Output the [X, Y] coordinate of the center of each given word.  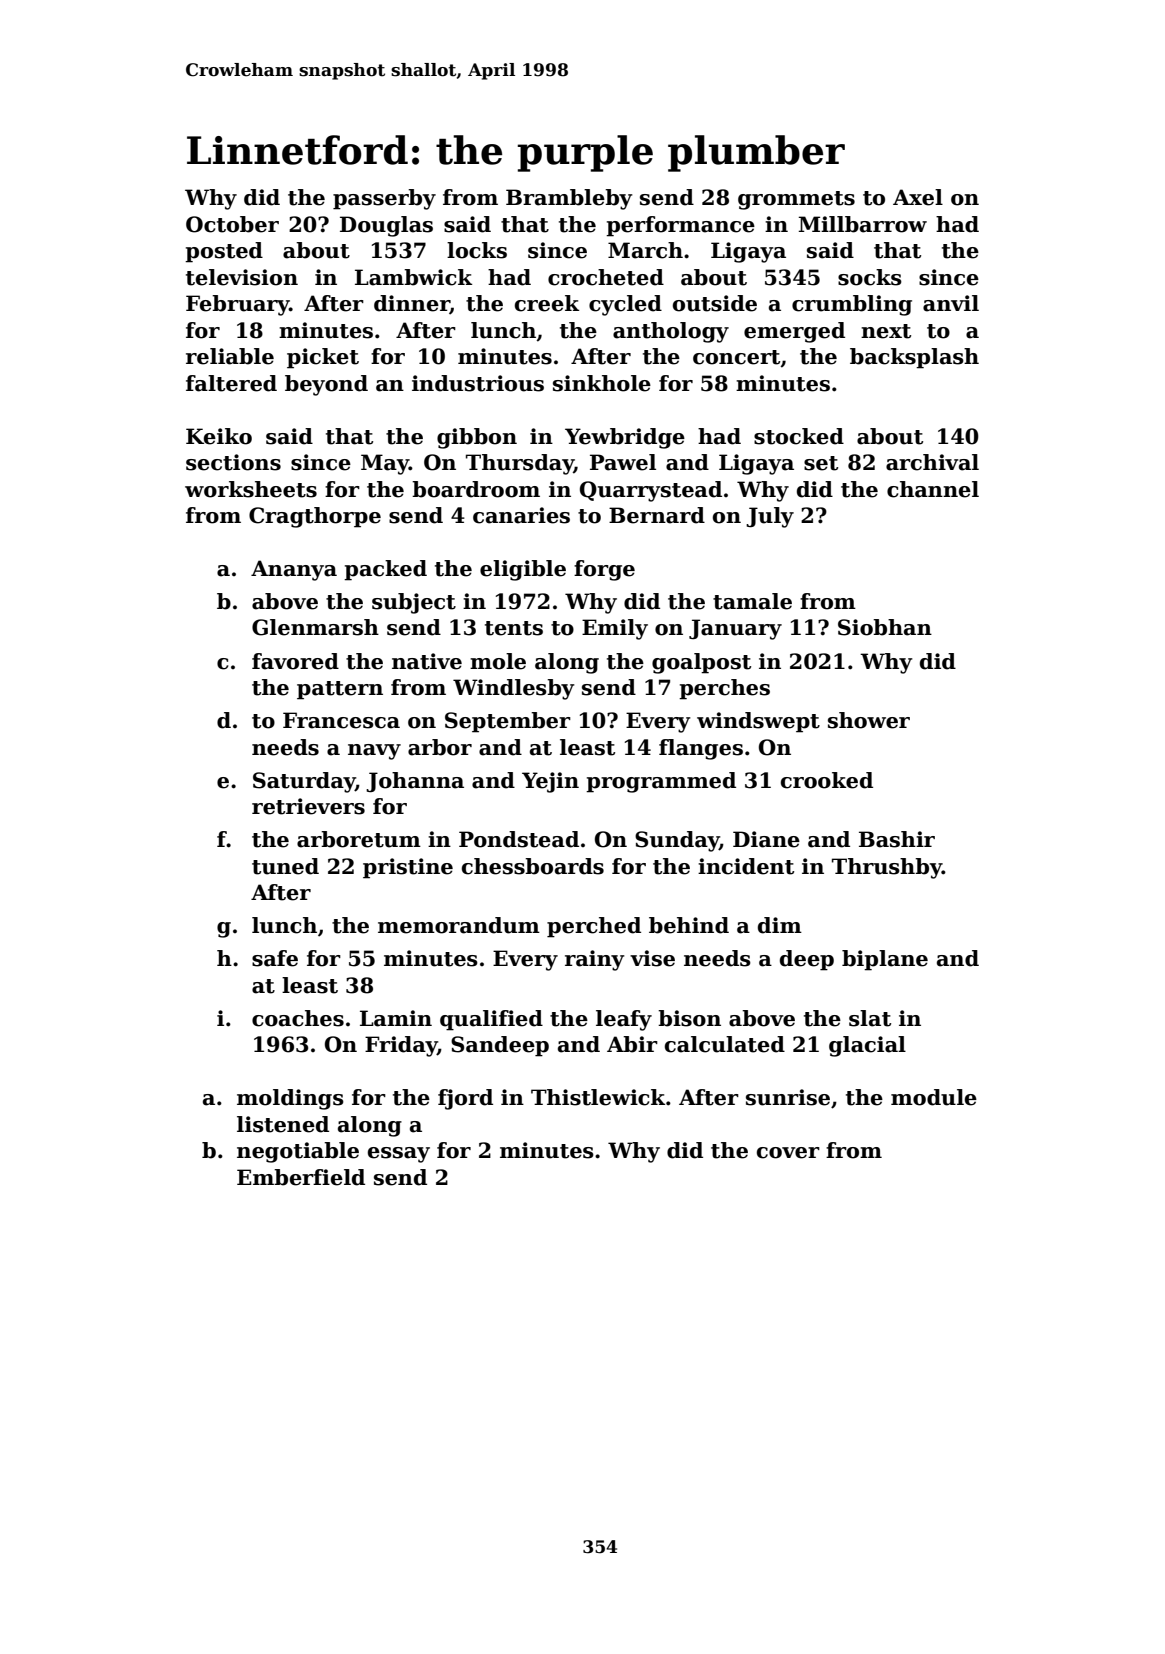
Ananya [294, 570]
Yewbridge [625, 438]
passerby [384, 199]
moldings [290, 1099]
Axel [918, 197]
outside [715, 303]
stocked [799, 436]
